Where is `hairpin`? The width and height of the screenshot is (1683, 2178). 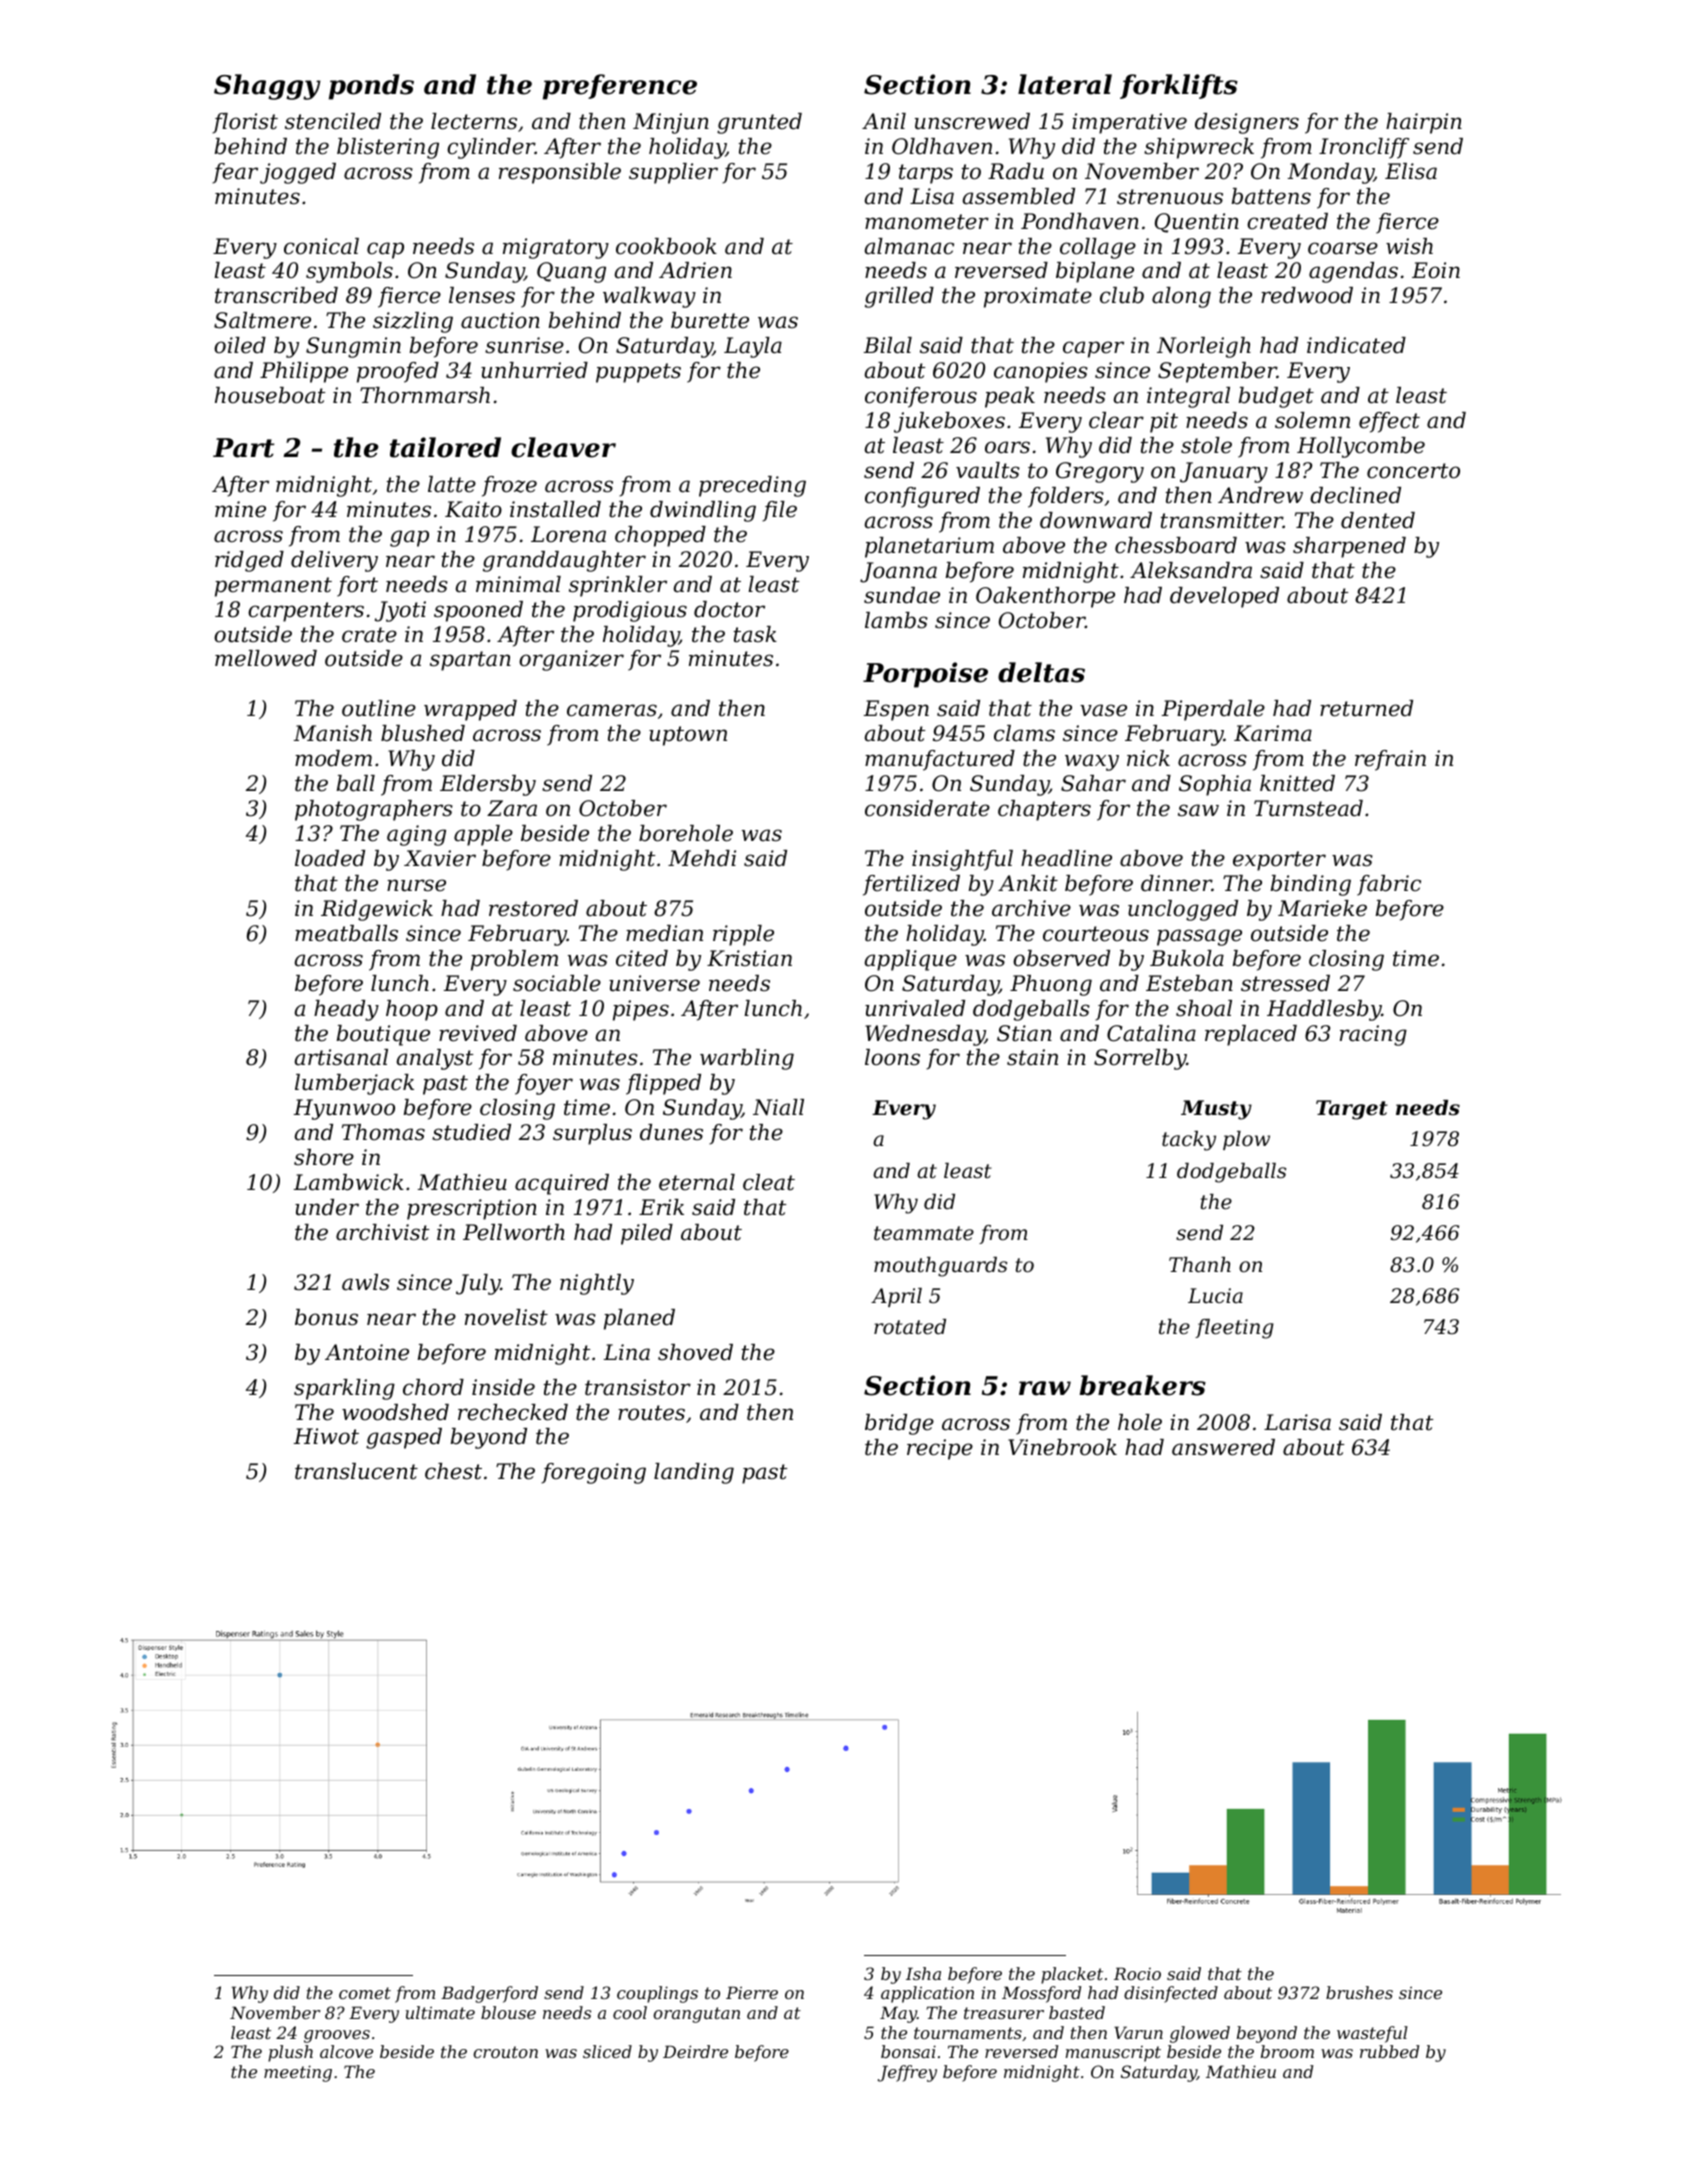 hairpin is located at coordinates (1424, 123).
